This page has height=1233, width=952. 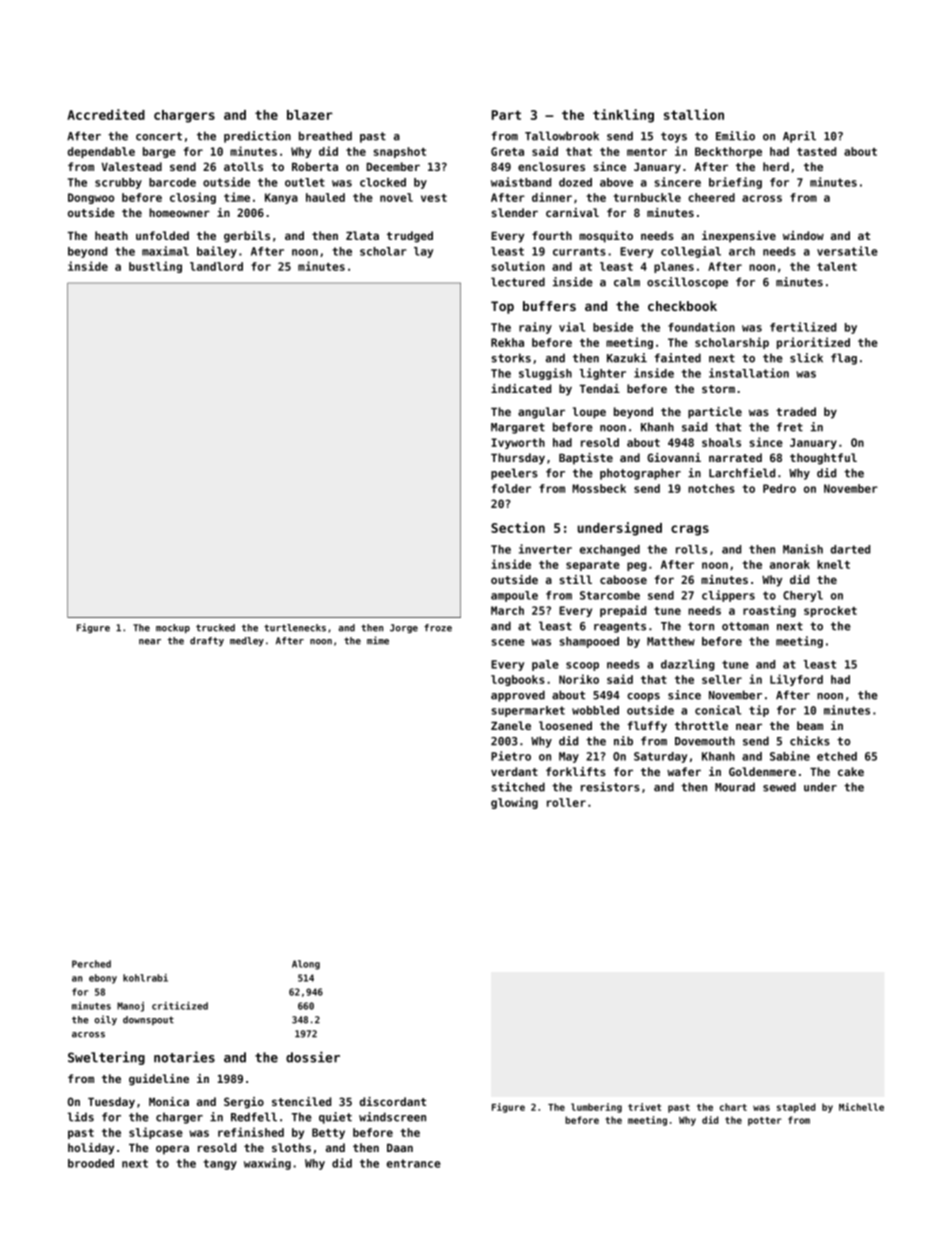 I want to click on stallion, so click(x=694, y=114).
